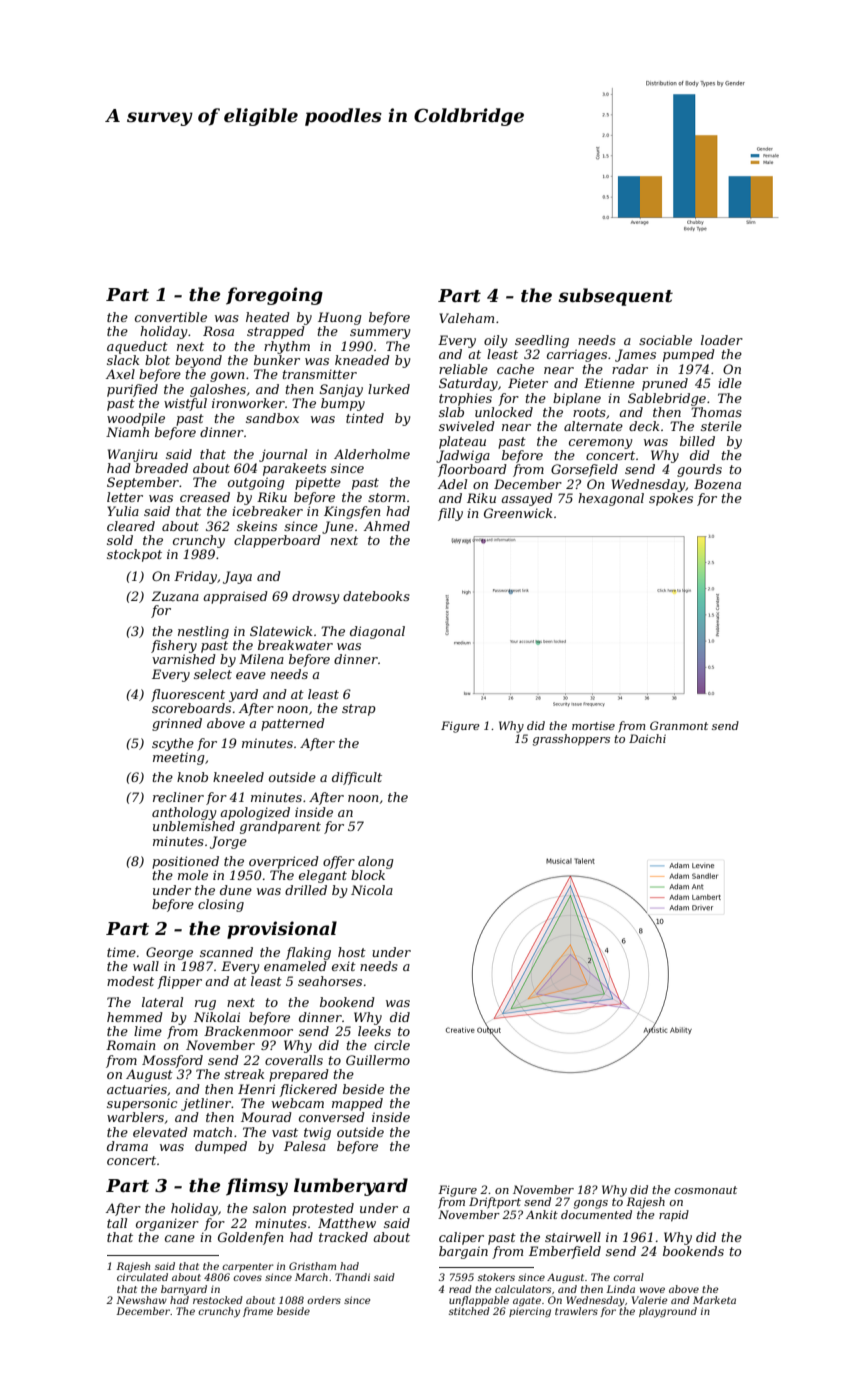  What do you see at coordinates (228, 842) in the image?
I see `Jorge` at bounding box center [228, 842].
